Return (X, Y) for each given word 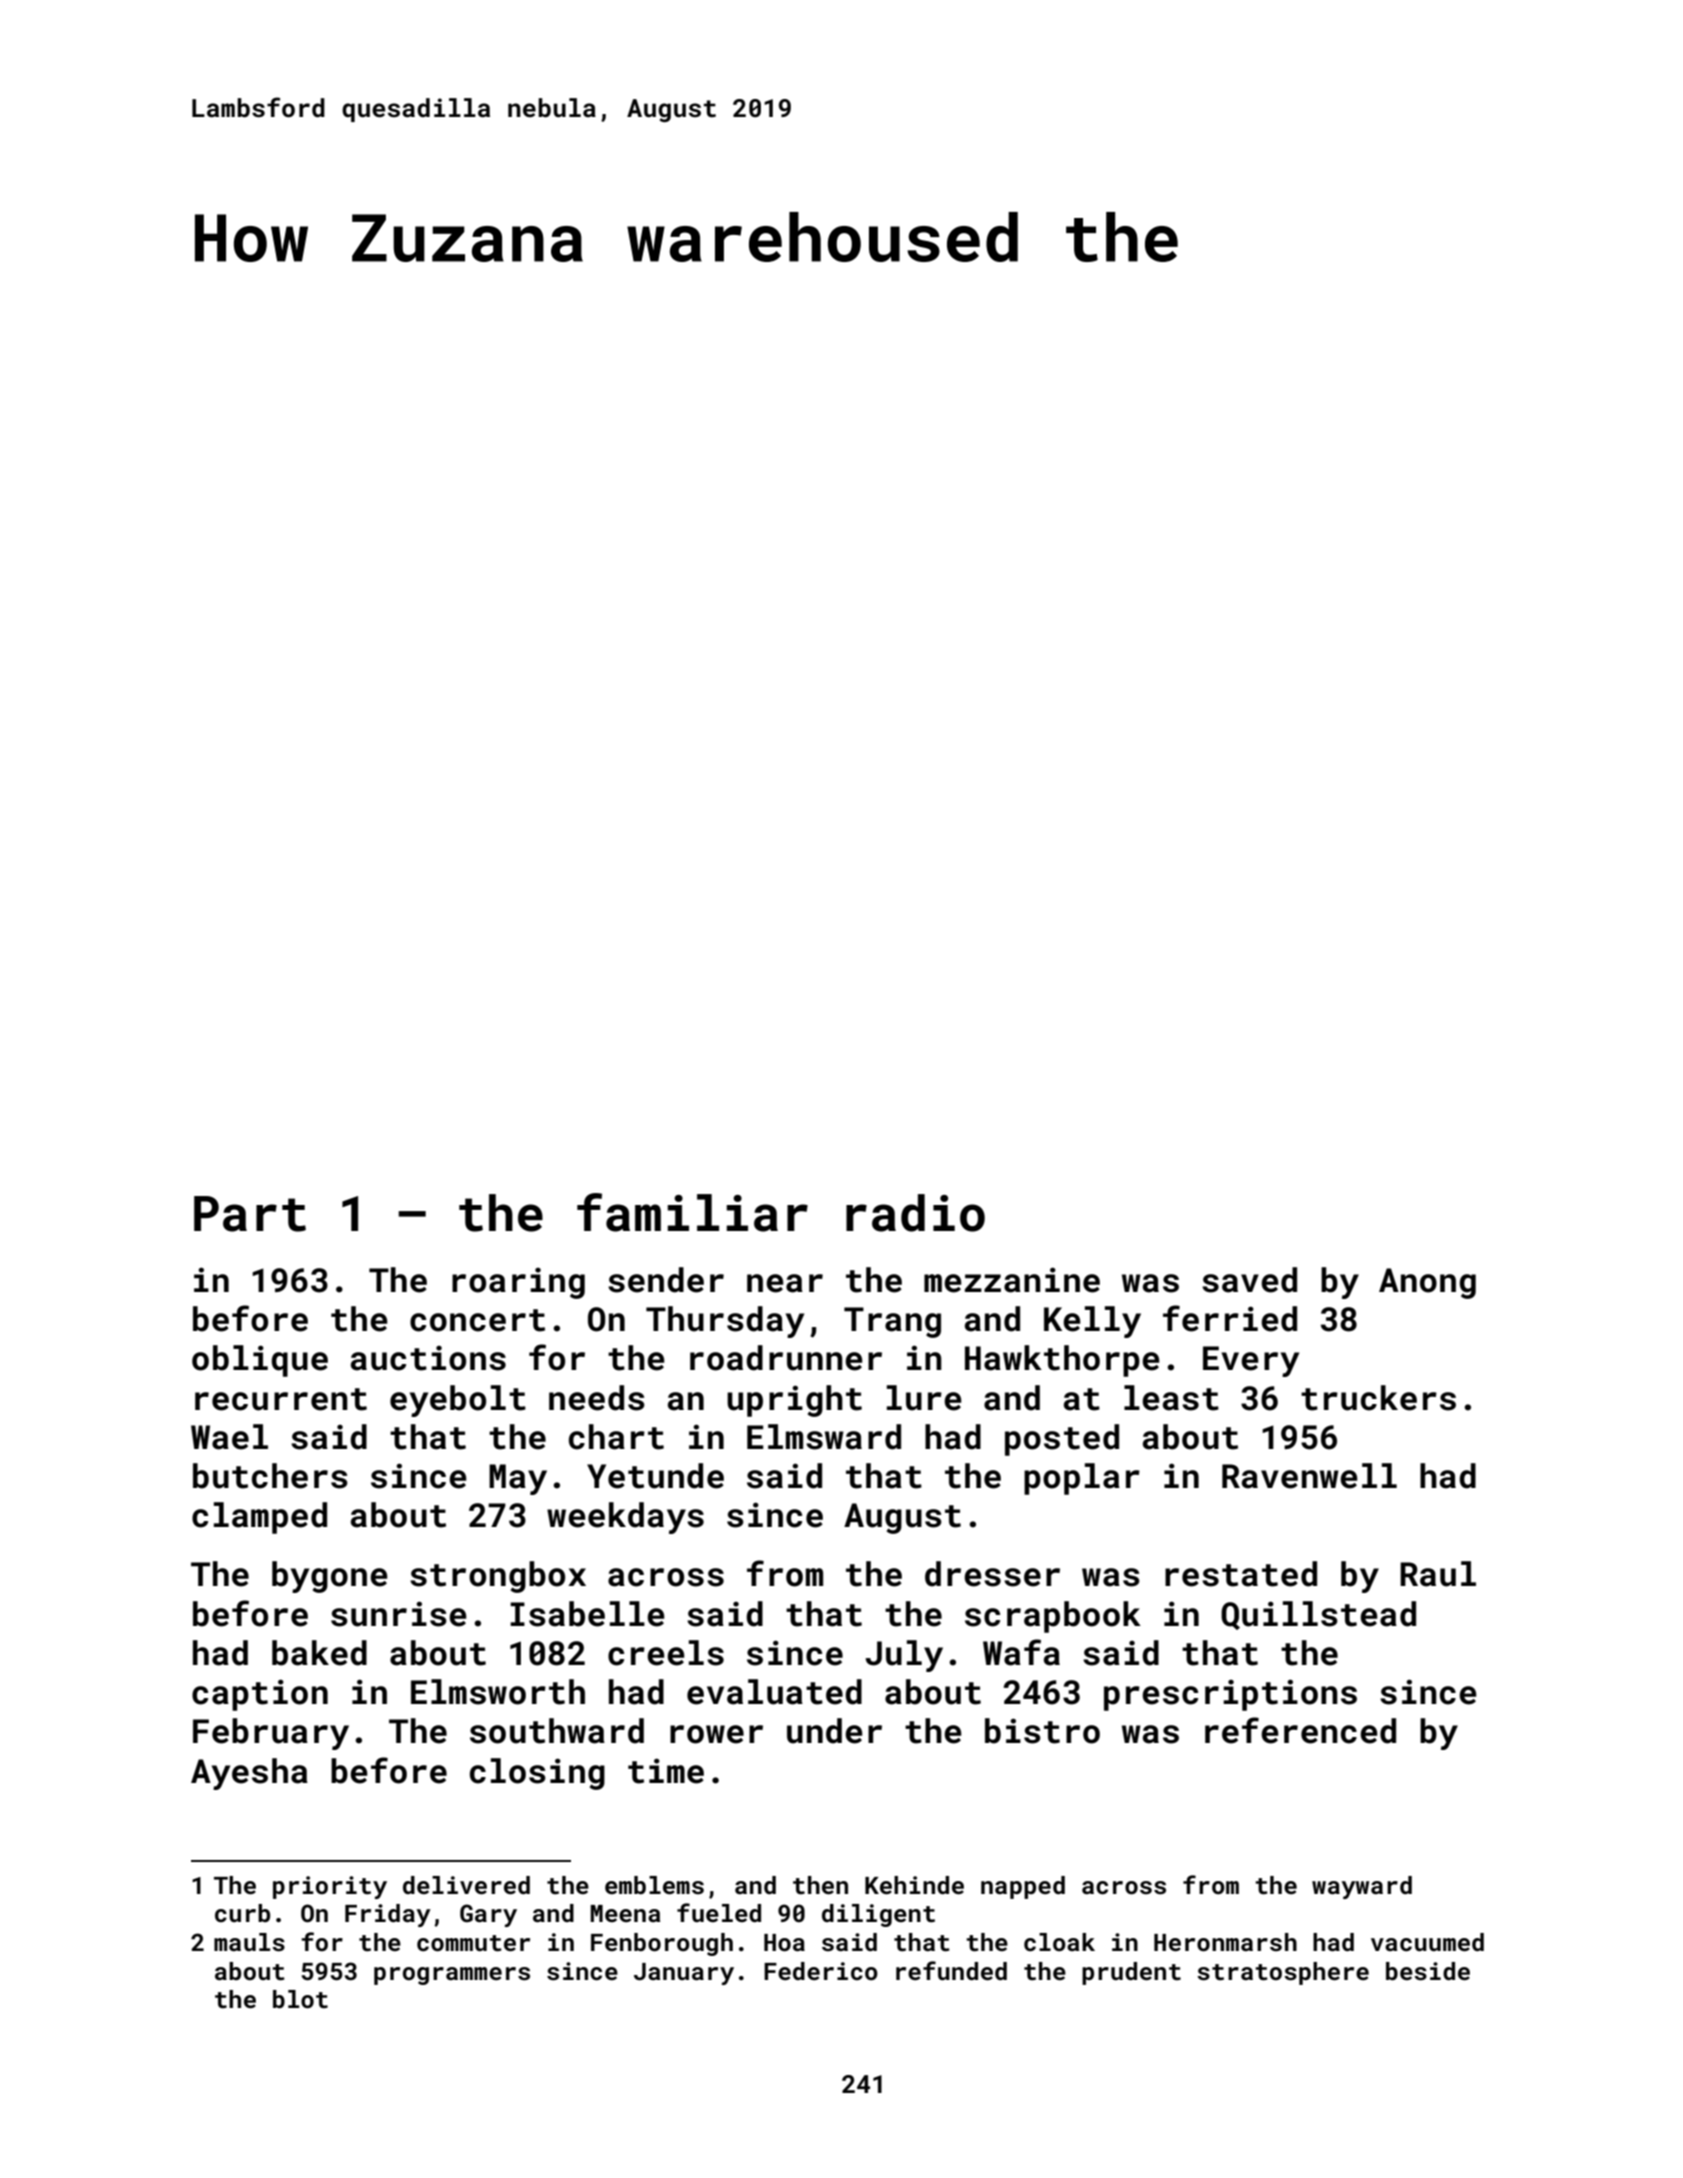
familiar (692, 1212)
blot (300, 1999)
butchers (270, 1476)
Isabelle (587, 1614)
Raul (1438, 1574)
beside (1428, 1971)
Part (250, 1214)
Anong (1427, 1283)
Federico (821, 1971)
